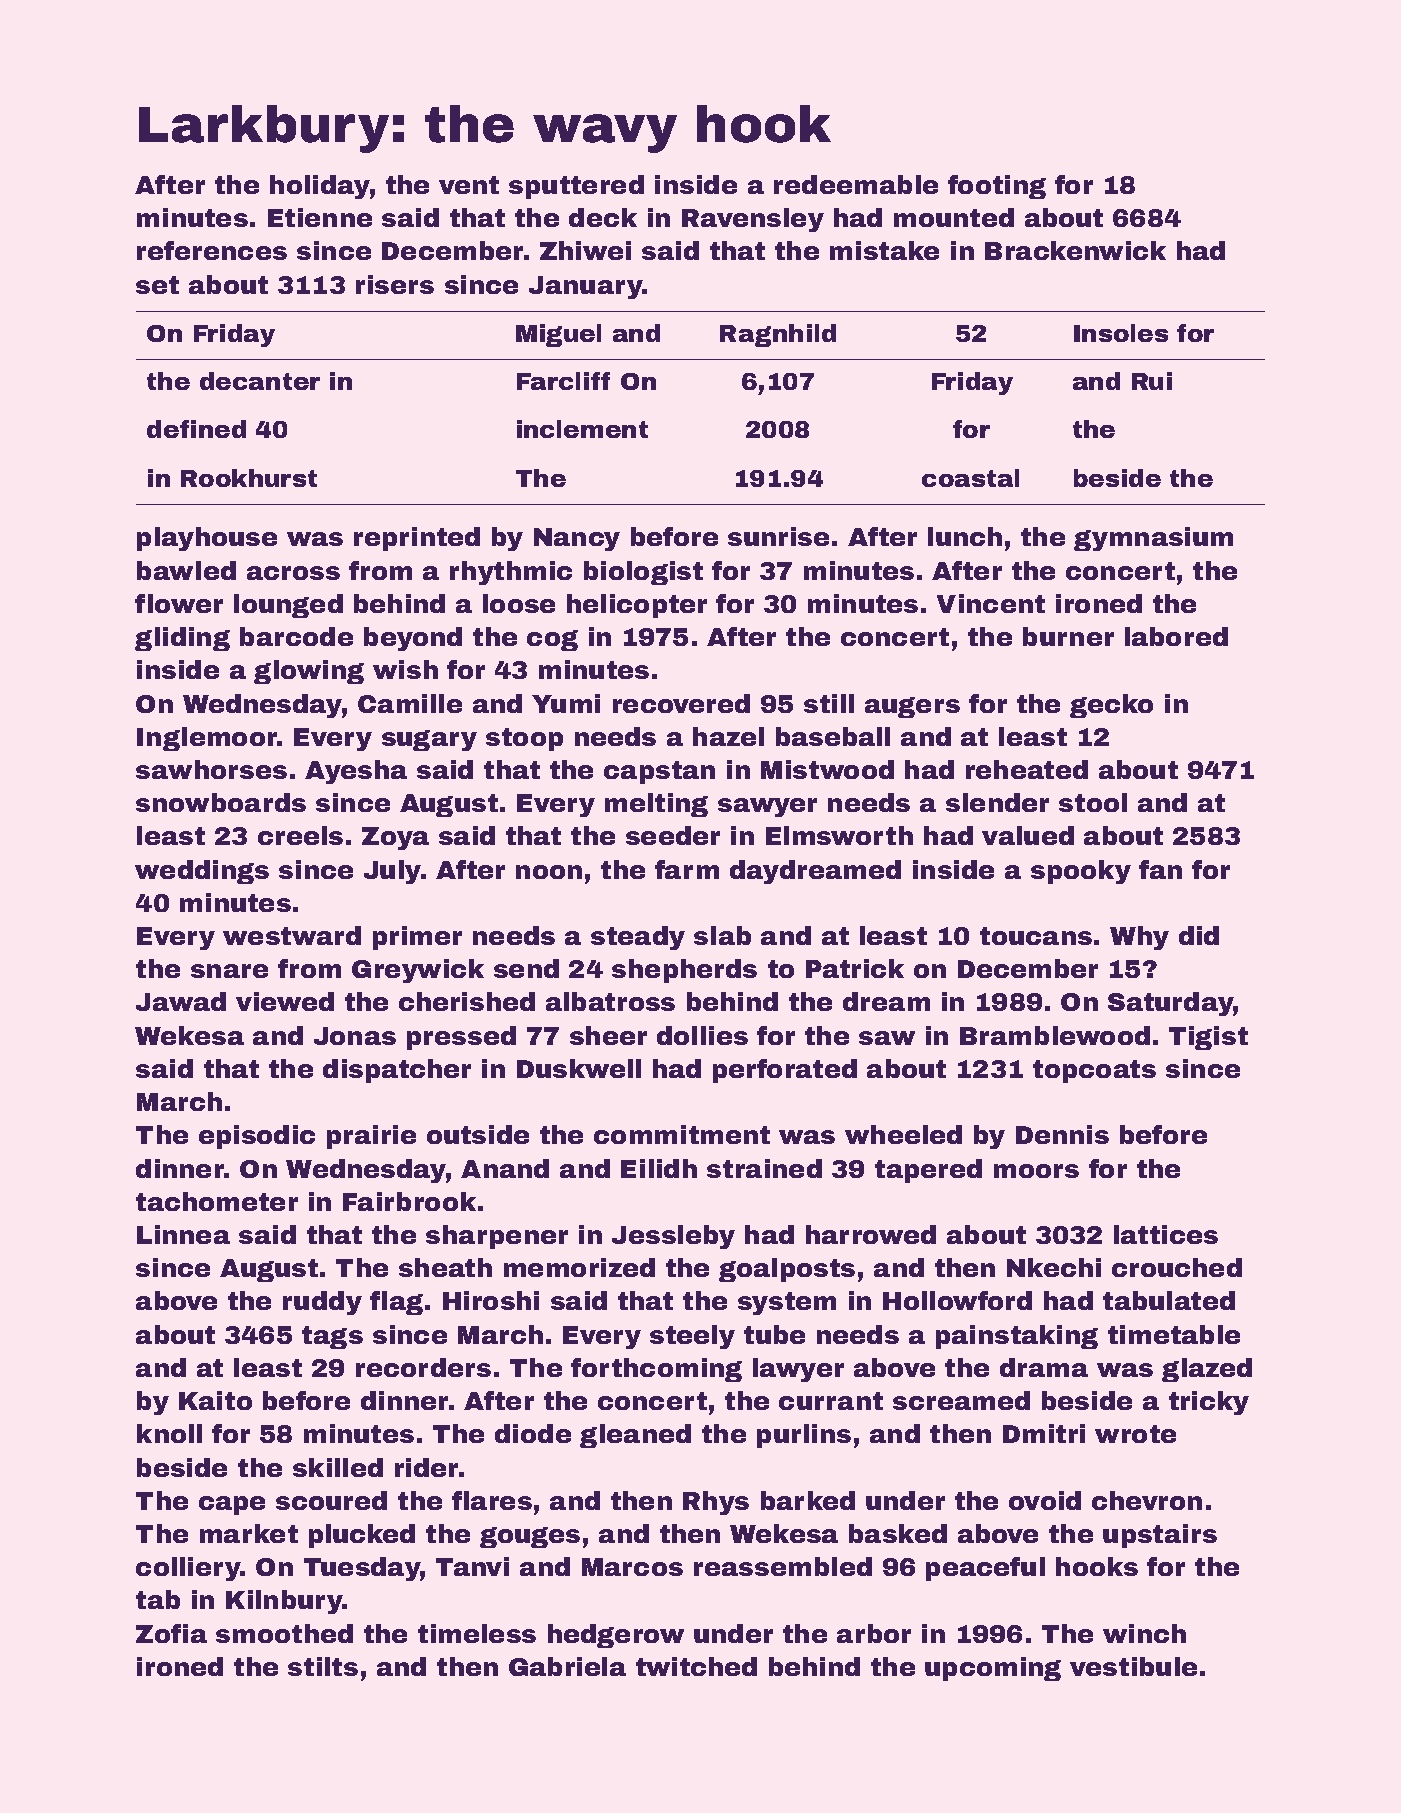 The height and width of the document is (1813, 1401). Describe the element at coordinates (169, 1433) in the document. I see `knoll` at that location.
